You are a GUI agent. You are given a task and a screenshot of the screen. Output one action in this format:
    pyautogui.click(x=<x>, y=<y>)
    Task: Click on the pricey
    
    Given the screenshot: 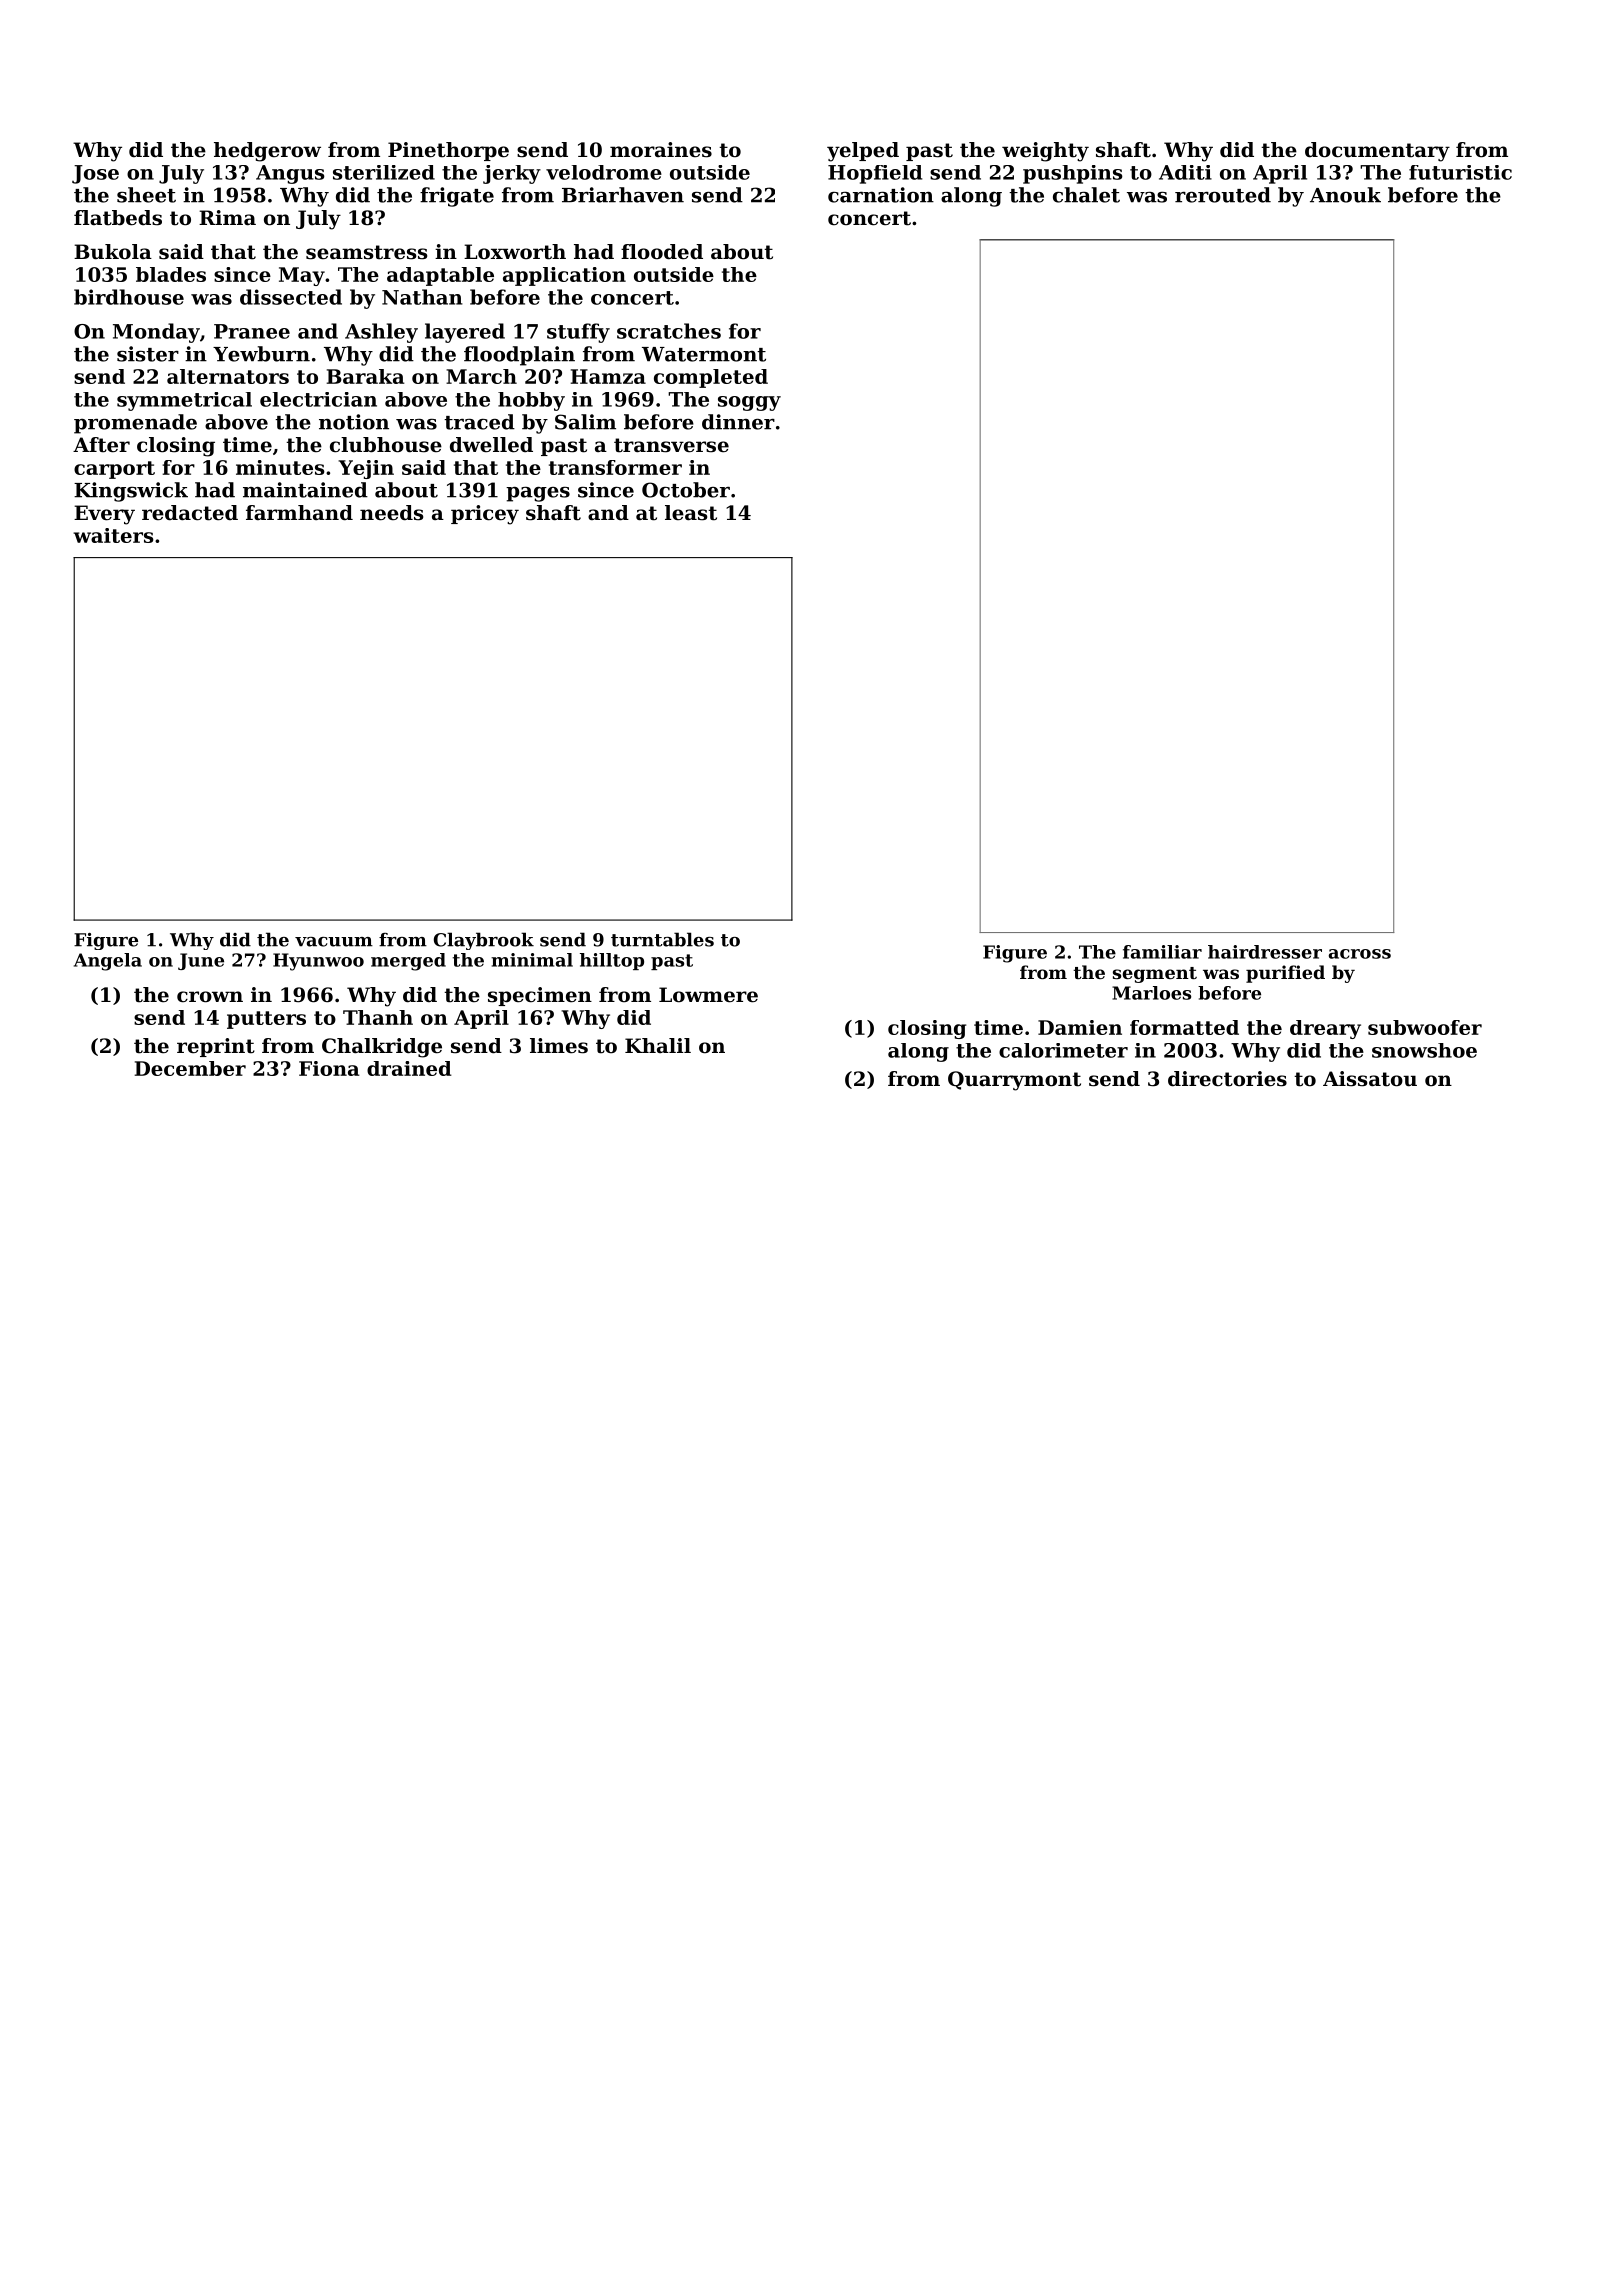 What is the action you would take?
    pyautogui.click(x=485, y=515)
